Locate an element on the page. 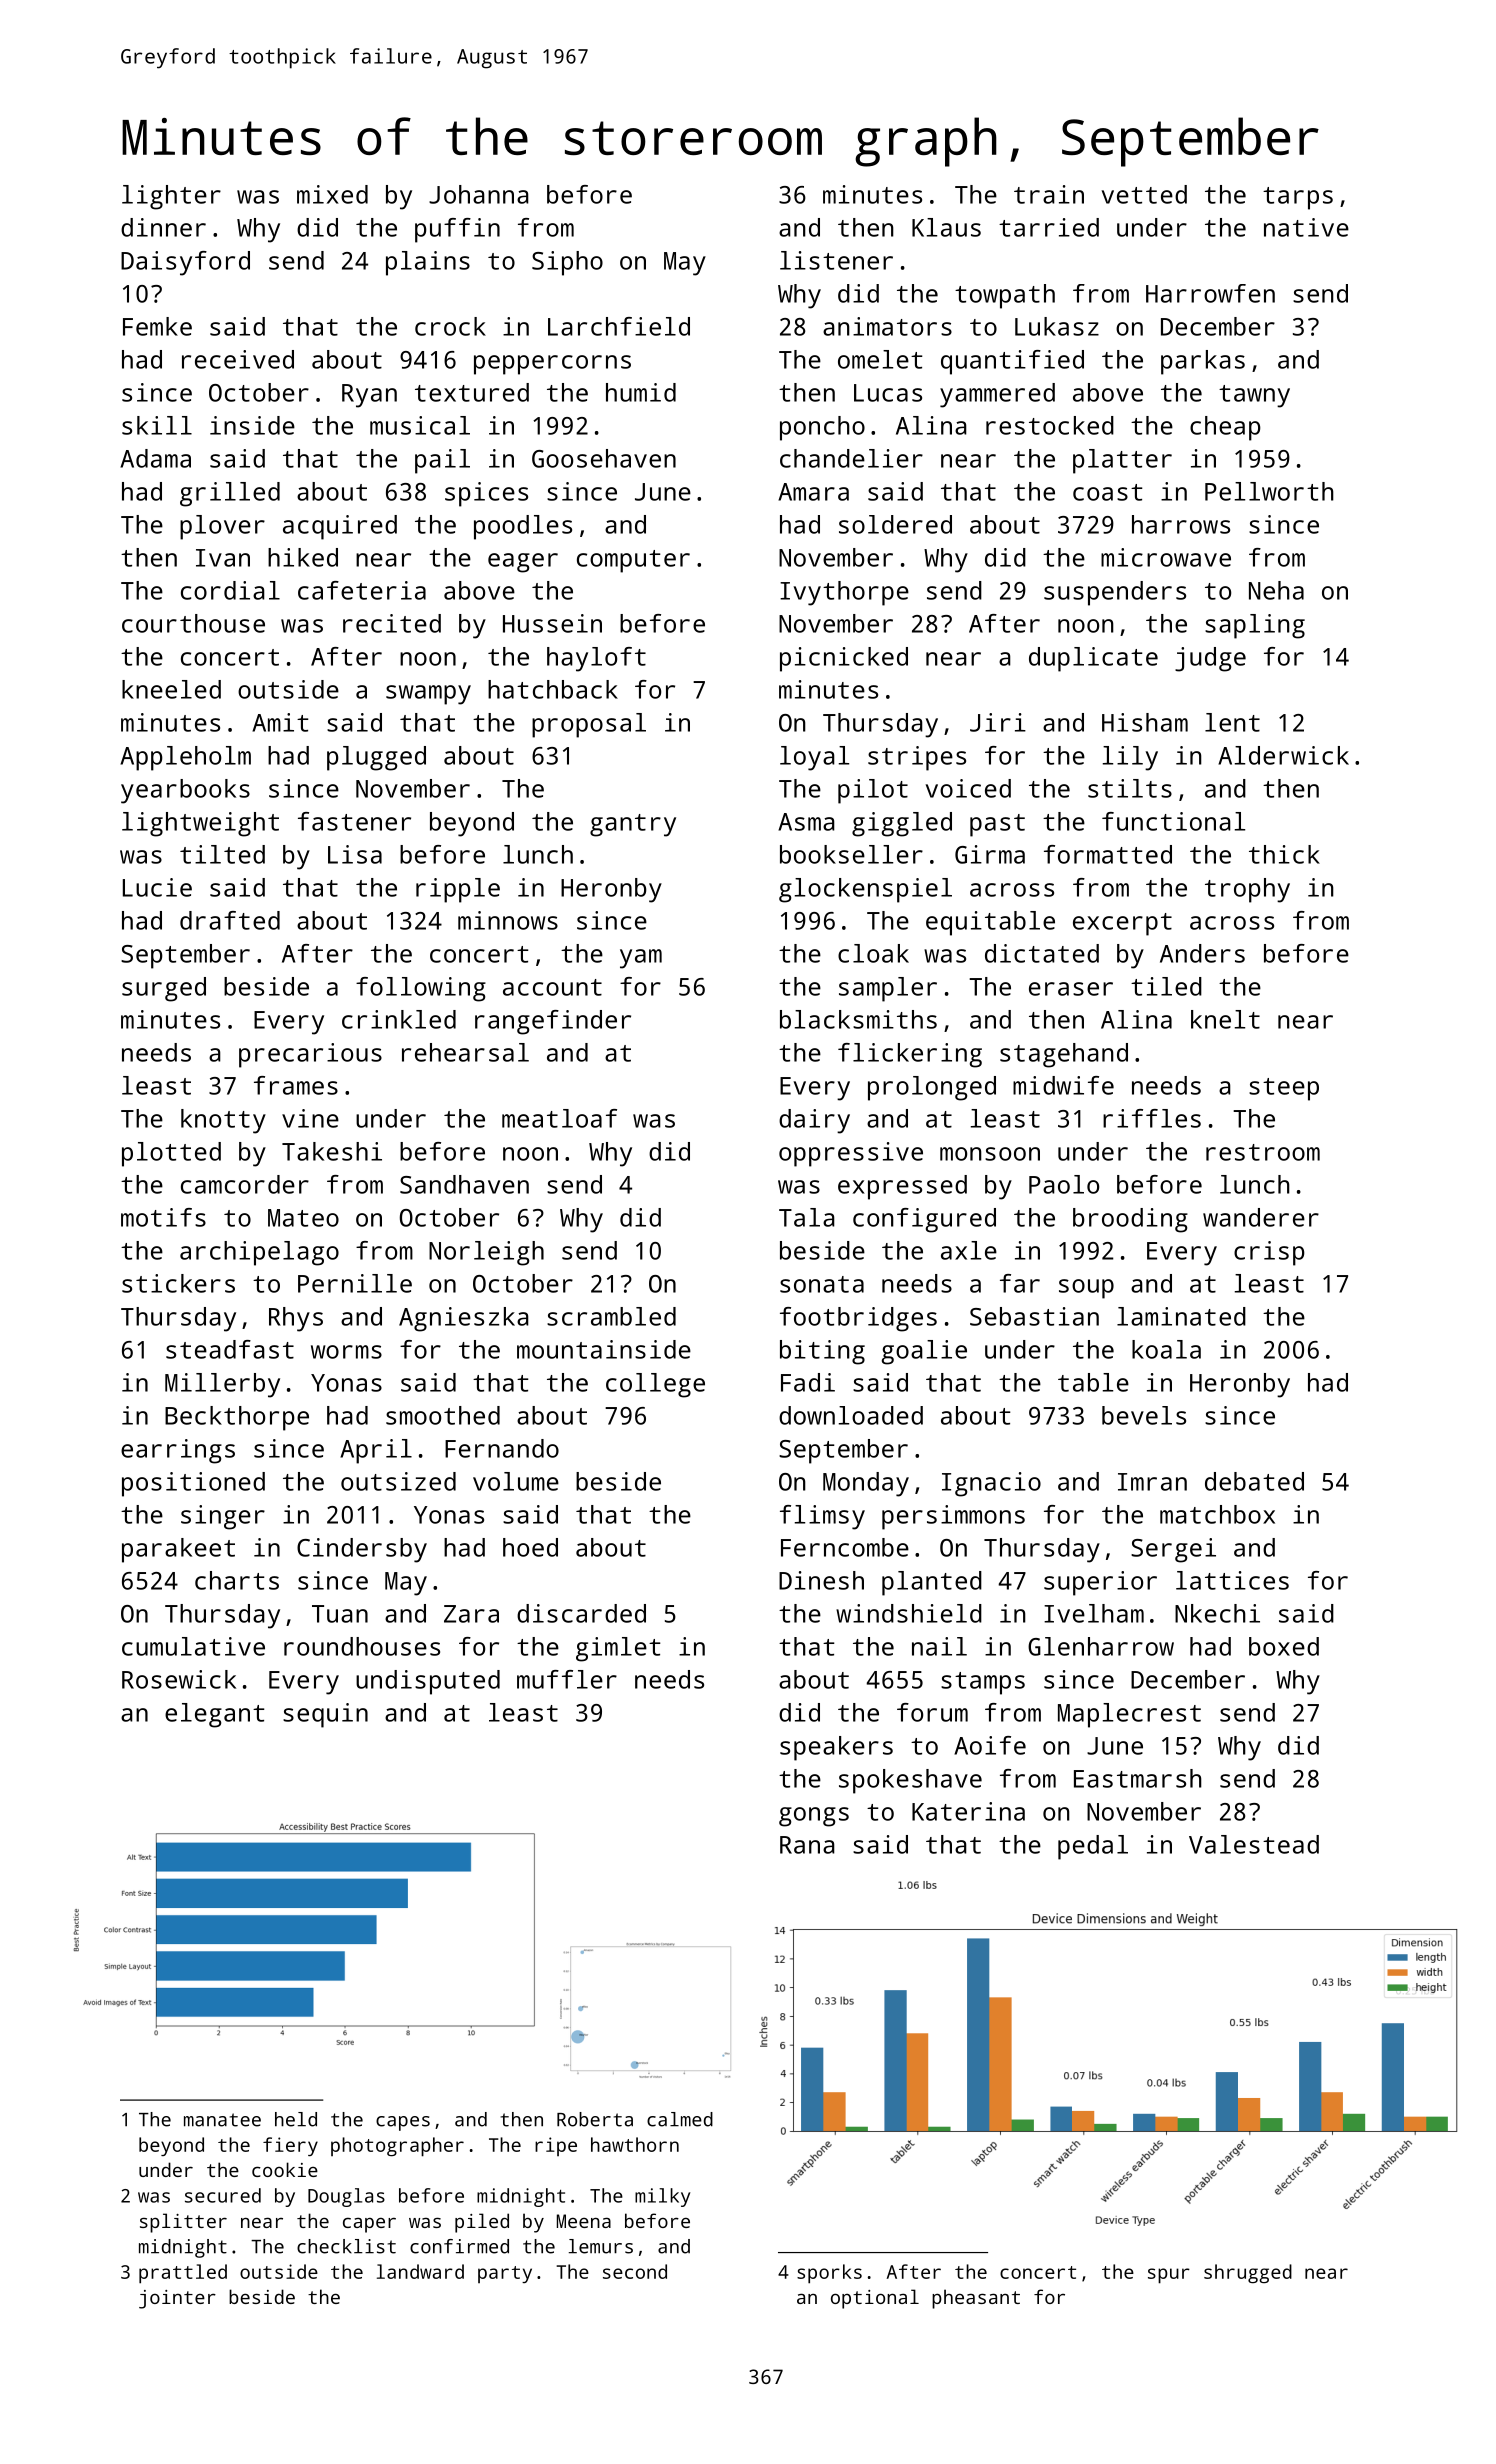 This page has width=1496, height=2464. party is located at coordinates (505, 2274).
